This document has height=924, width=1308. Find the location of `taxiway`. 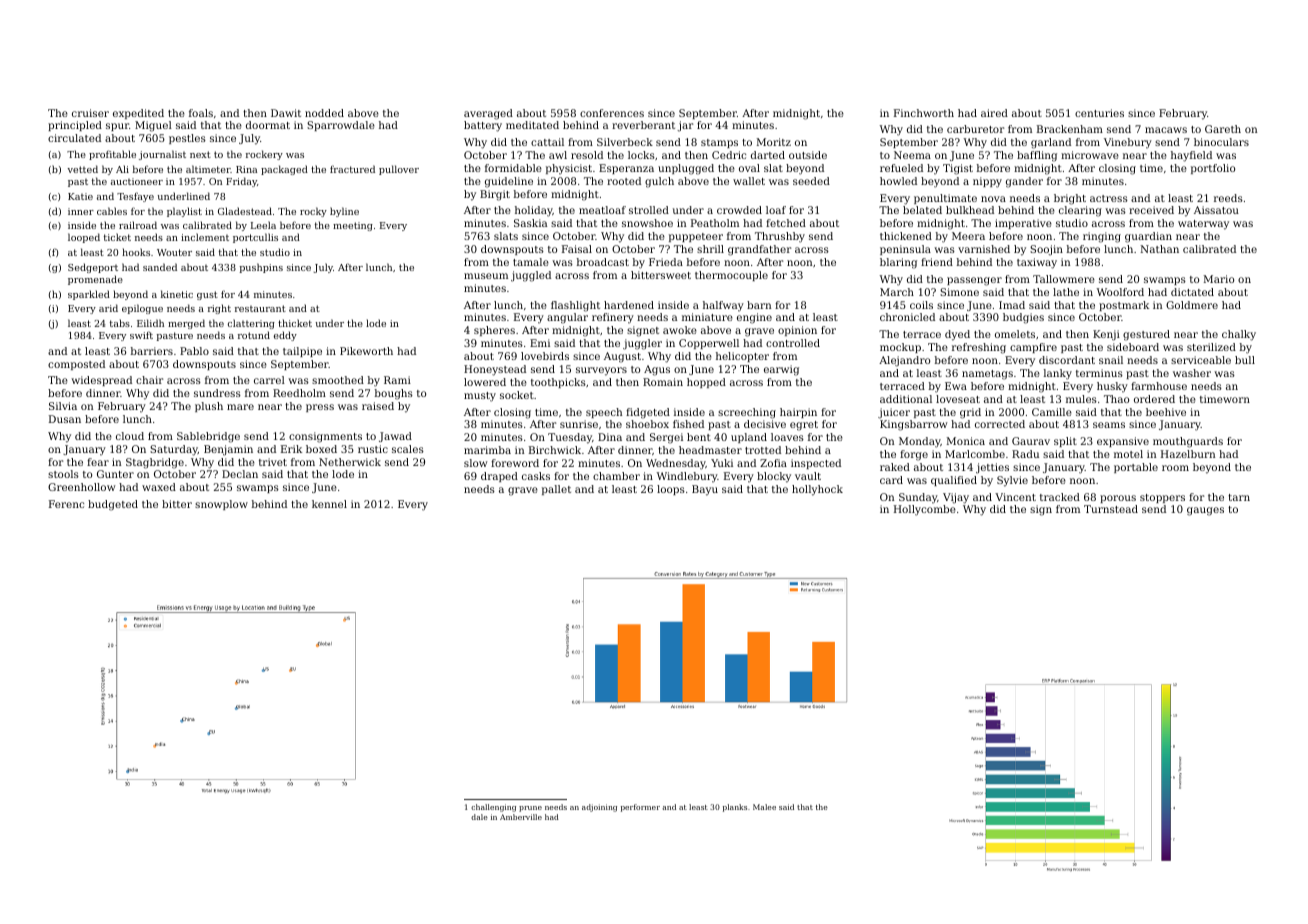

taxiway is located at coordinates (1037, 263).
